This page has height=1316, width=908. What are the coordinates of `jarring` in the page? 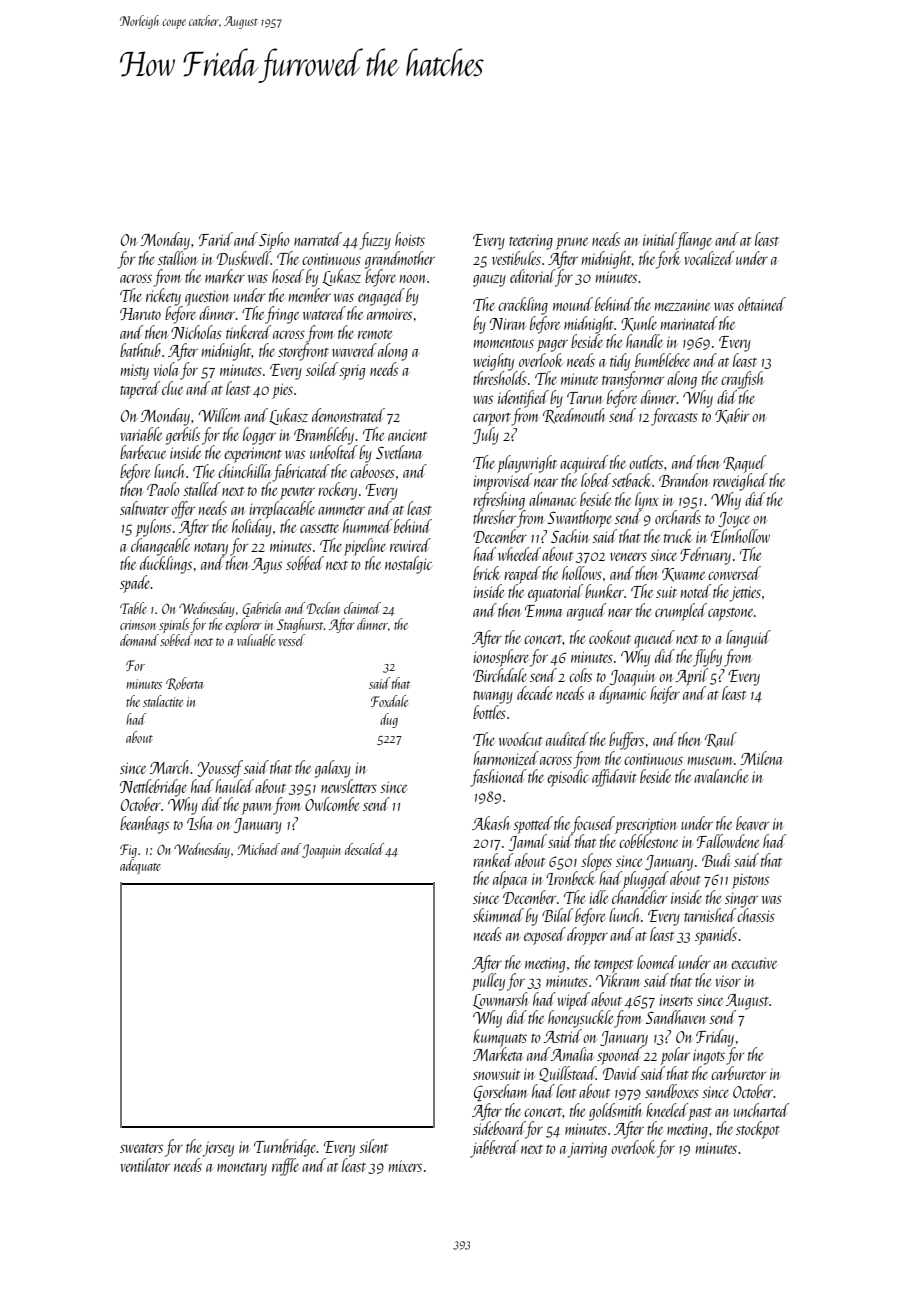 It's located at (587, 1150).
